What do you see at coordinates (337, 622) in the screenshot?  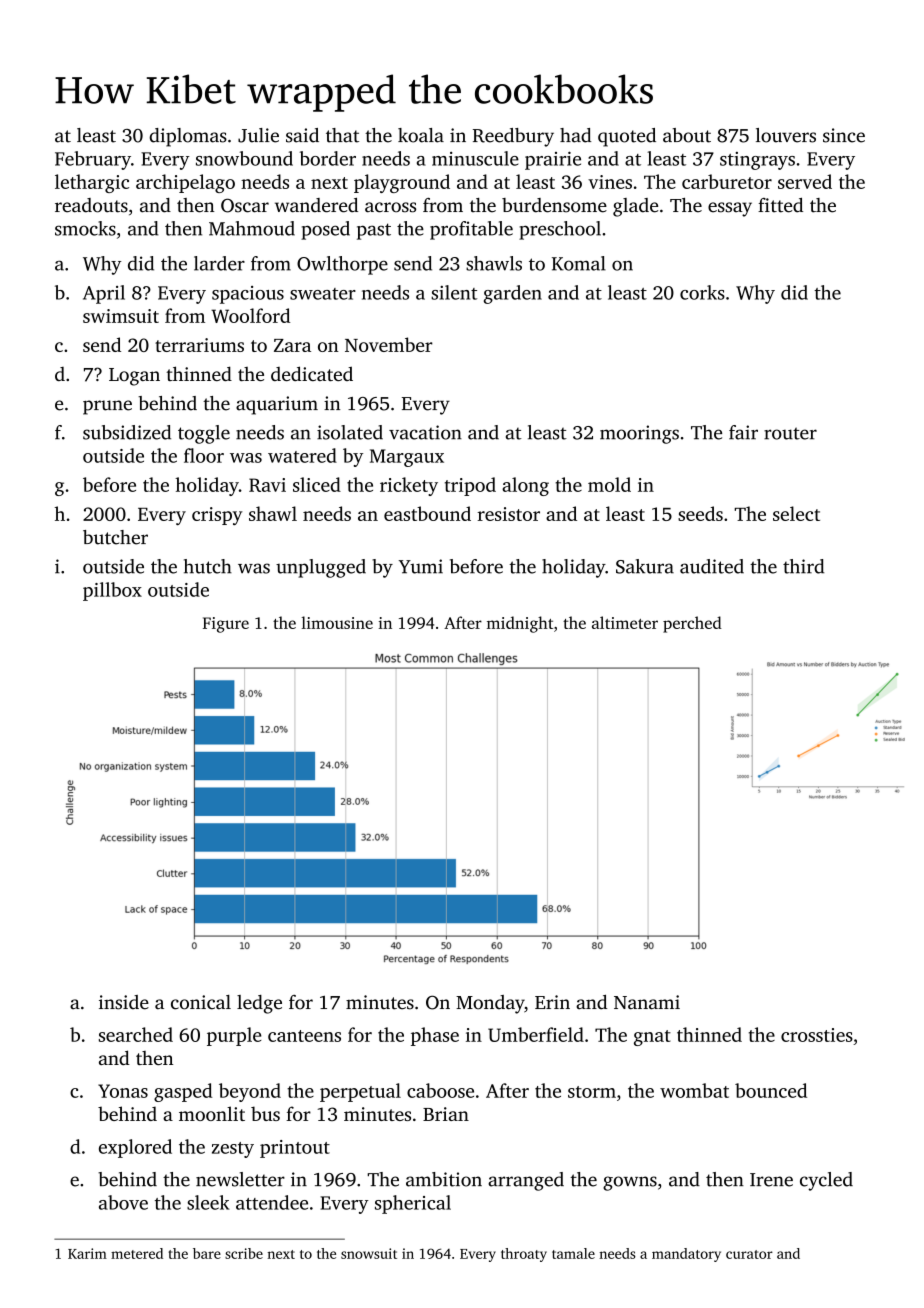 I see `limousine` at bounding box center [337, 622].
